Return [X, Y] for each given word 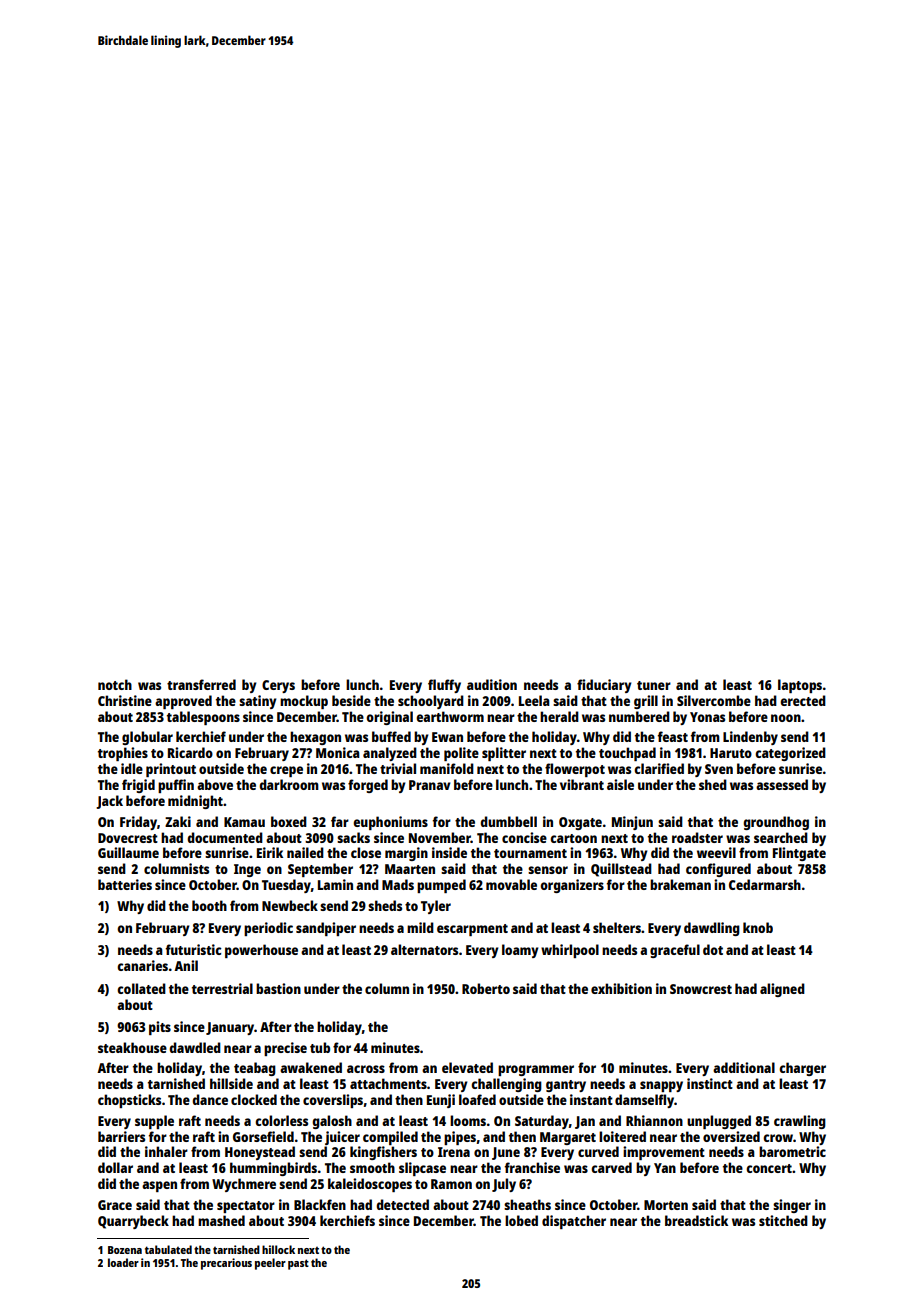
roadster [697, 837]
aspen [159, 1186]
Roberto [486, 988]
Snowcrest [701, 989]
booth [209, 905]
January [230, 1028]
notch [115, 684]
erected [803, 700]
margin [406, 854]
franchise [532, 1167]
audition [492, 684]
